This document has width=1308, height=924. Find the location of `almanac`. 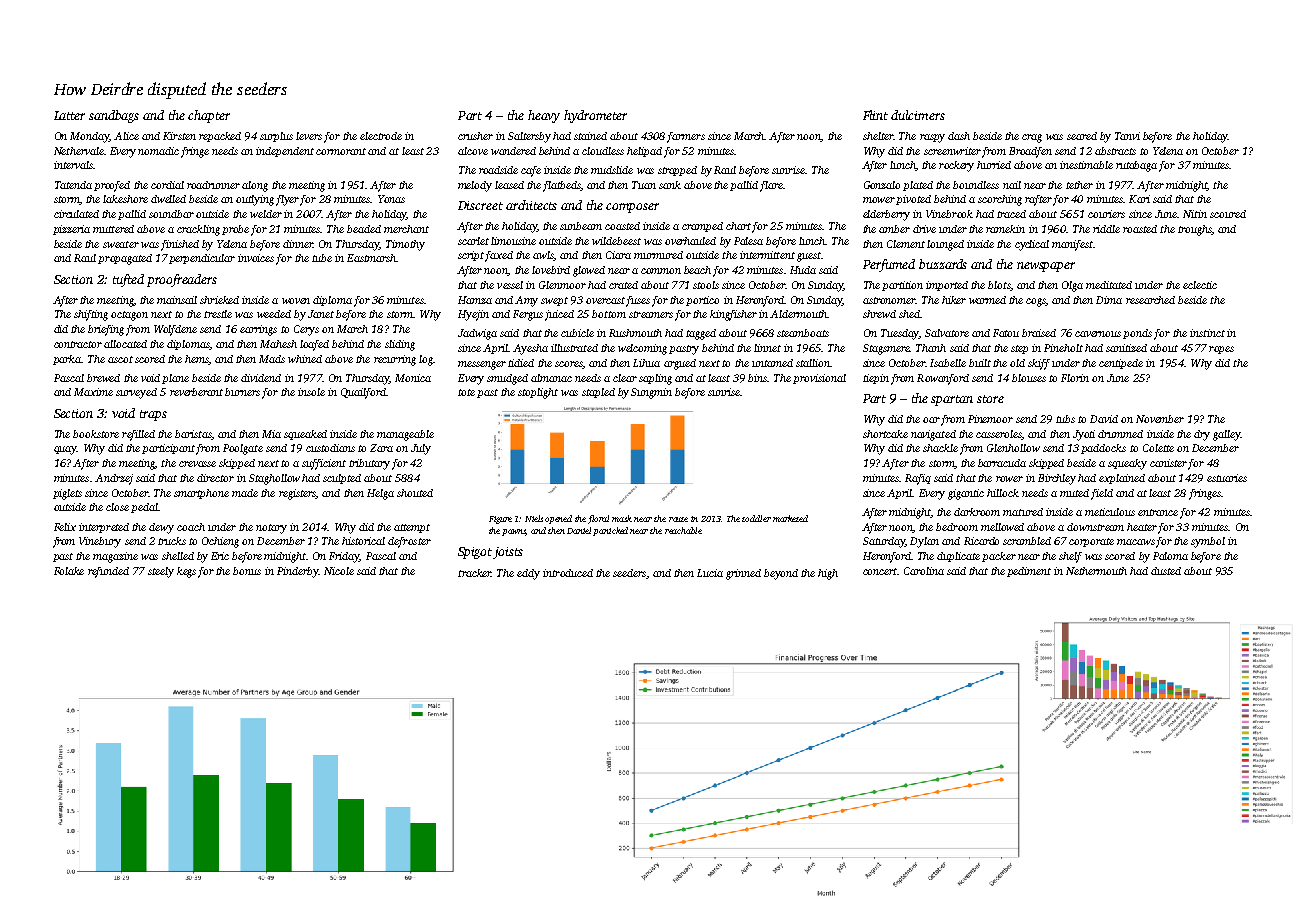

almanac is located at coordinates (551, 378).
